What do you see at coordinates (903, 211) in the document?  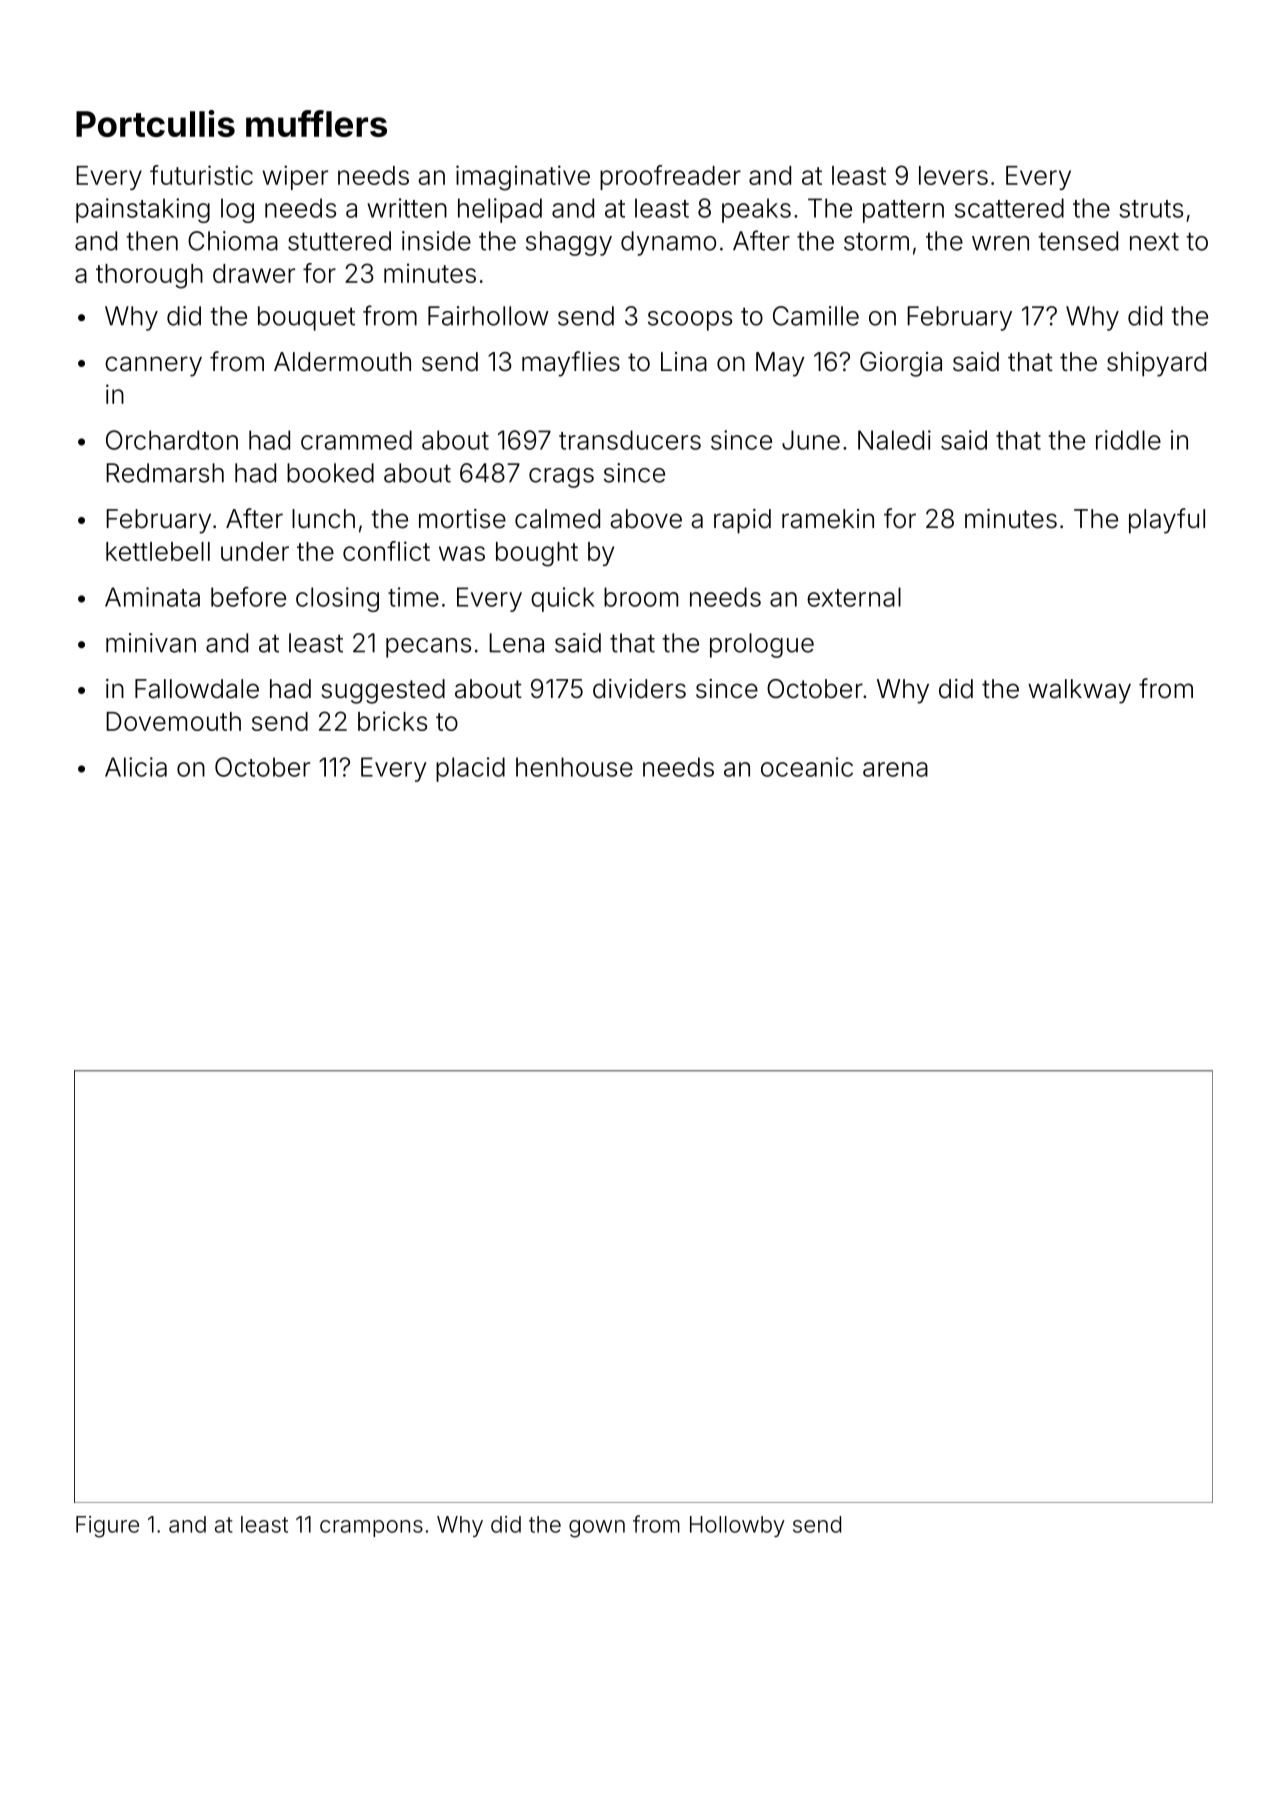 I see `pattern` at bounding box center [903, 211].
